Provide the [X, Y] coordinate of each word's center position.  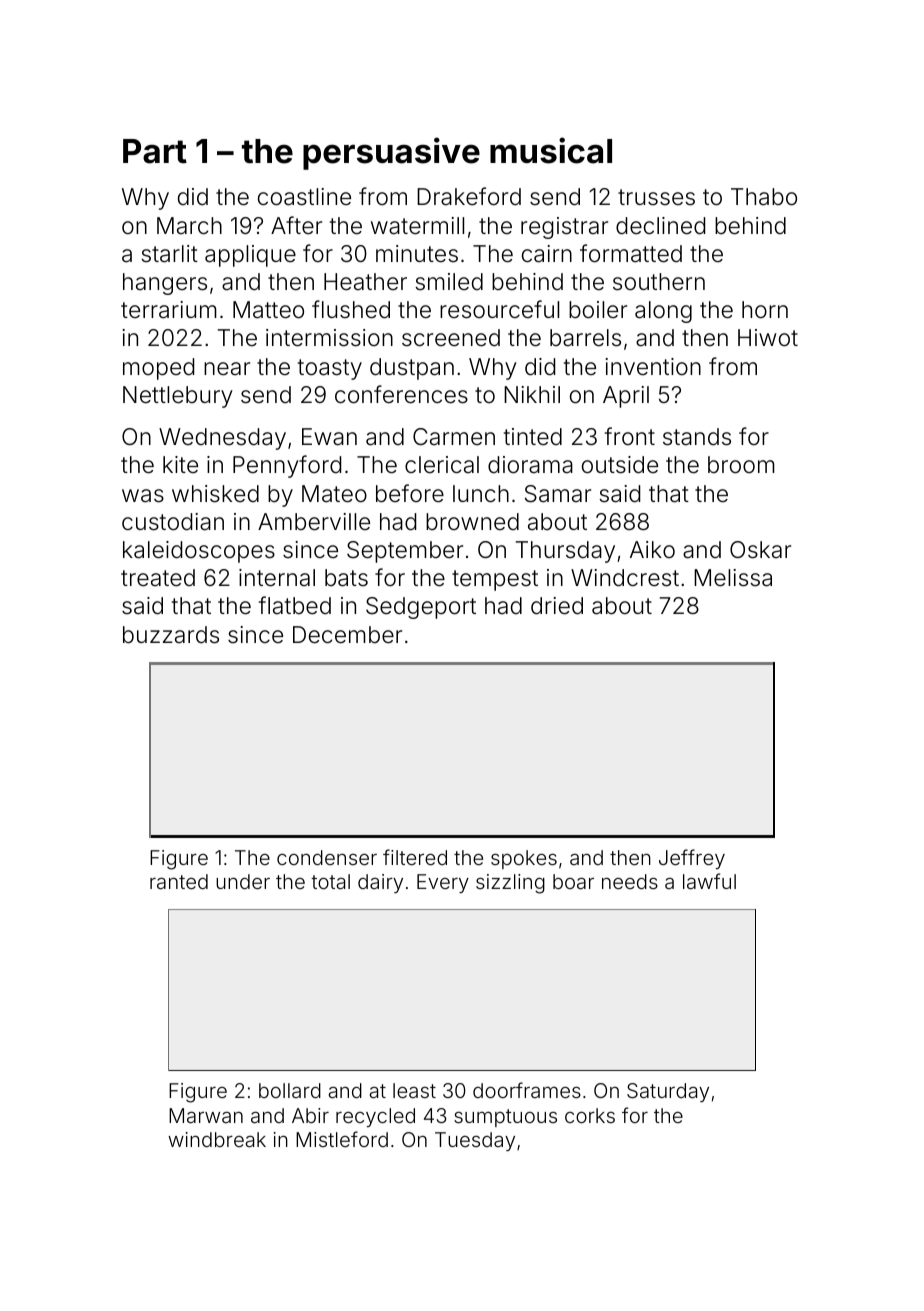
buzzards [171, 635]
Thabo [764, 197]
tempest [495, 580]
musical [551, 150]
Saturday [668, 1092]
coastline [304, 197]
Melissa [733, 578]
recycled [375, 1117]
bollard [290, 1090]
